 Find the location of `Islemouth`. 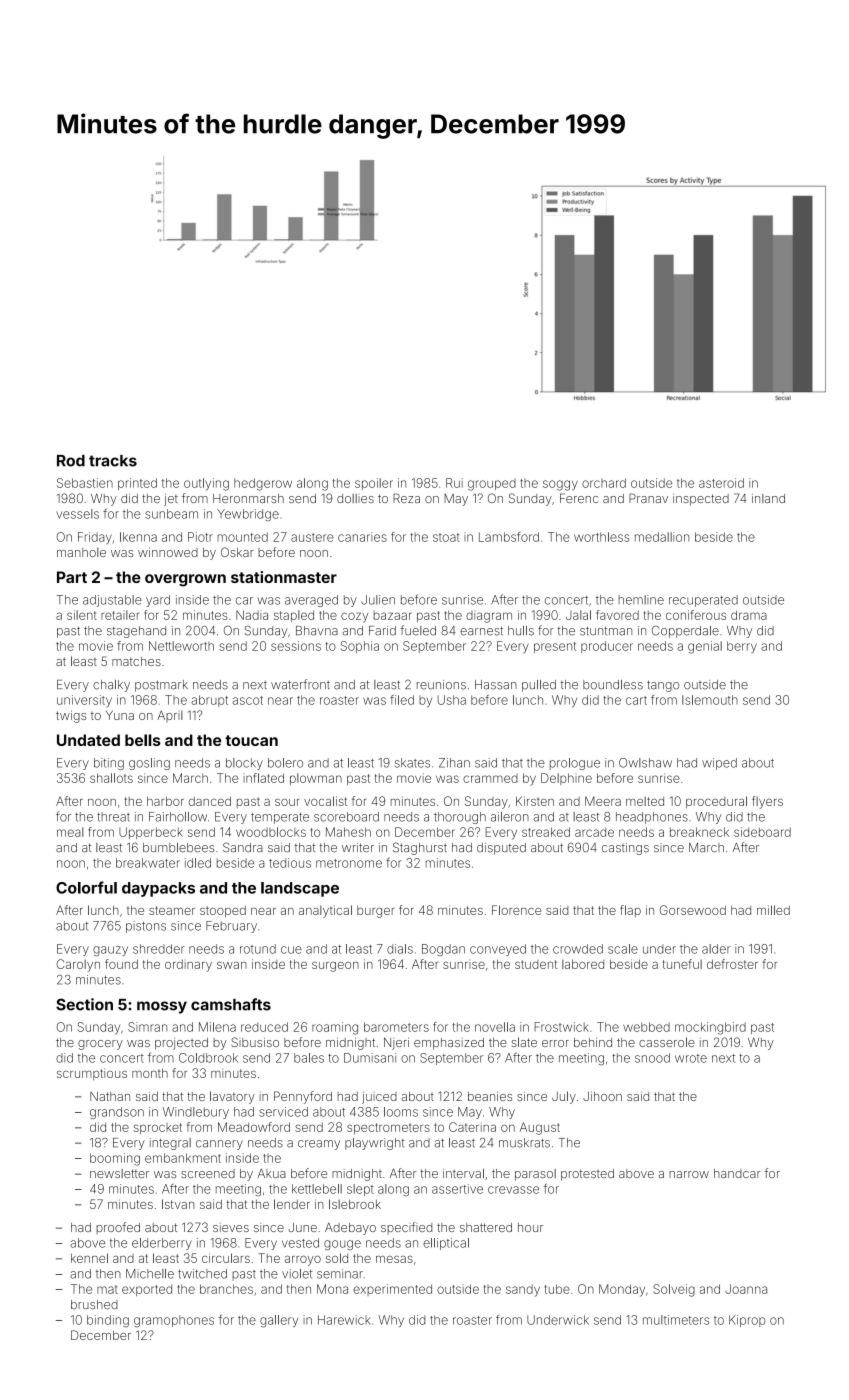

Islemouth is located at coordinates (710, 700).
